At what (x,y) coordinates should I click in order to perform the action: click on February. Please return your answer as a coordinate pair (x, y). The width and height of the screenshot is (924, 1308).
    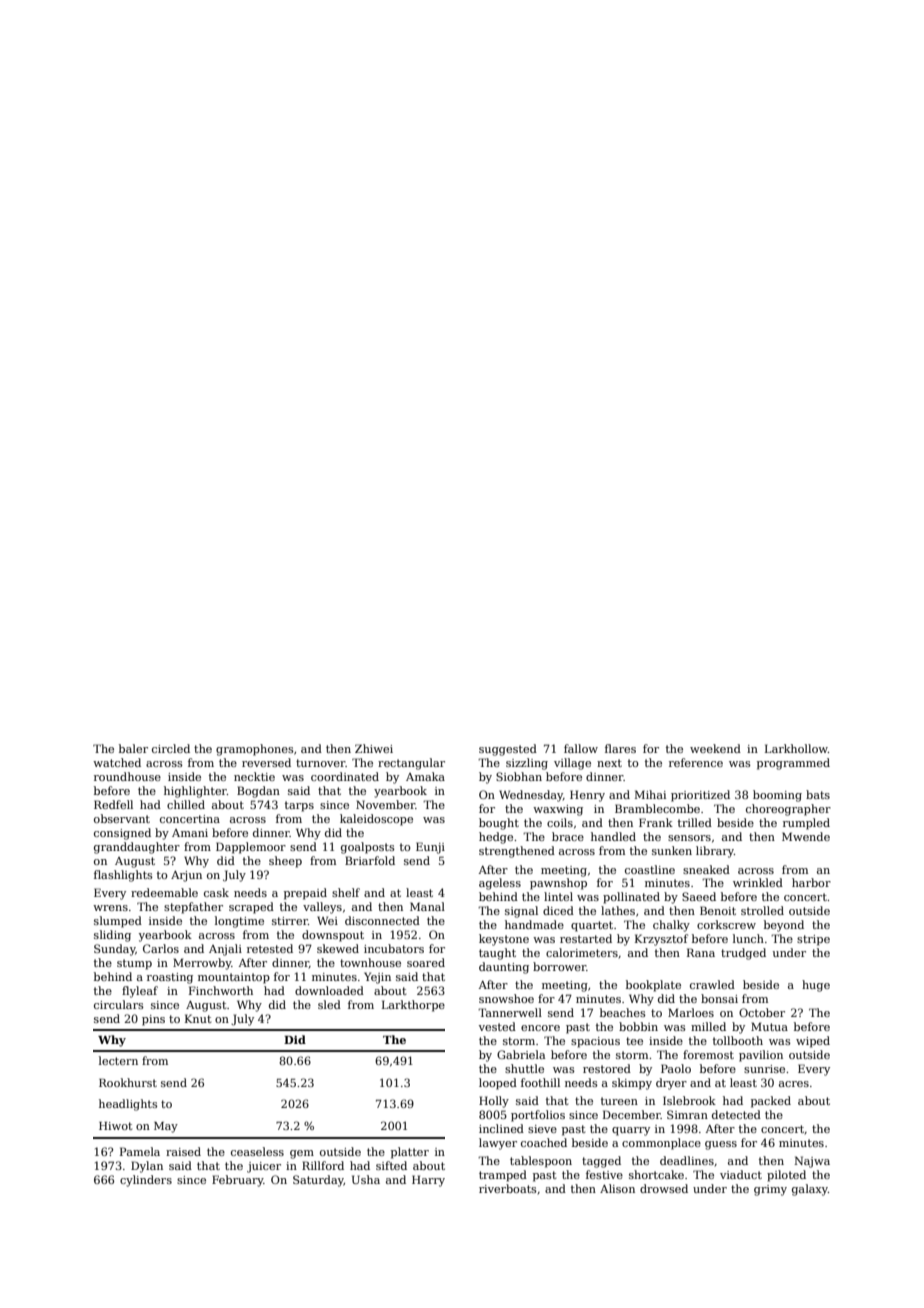
    Looking at the image, I should click on (238, 1181).
